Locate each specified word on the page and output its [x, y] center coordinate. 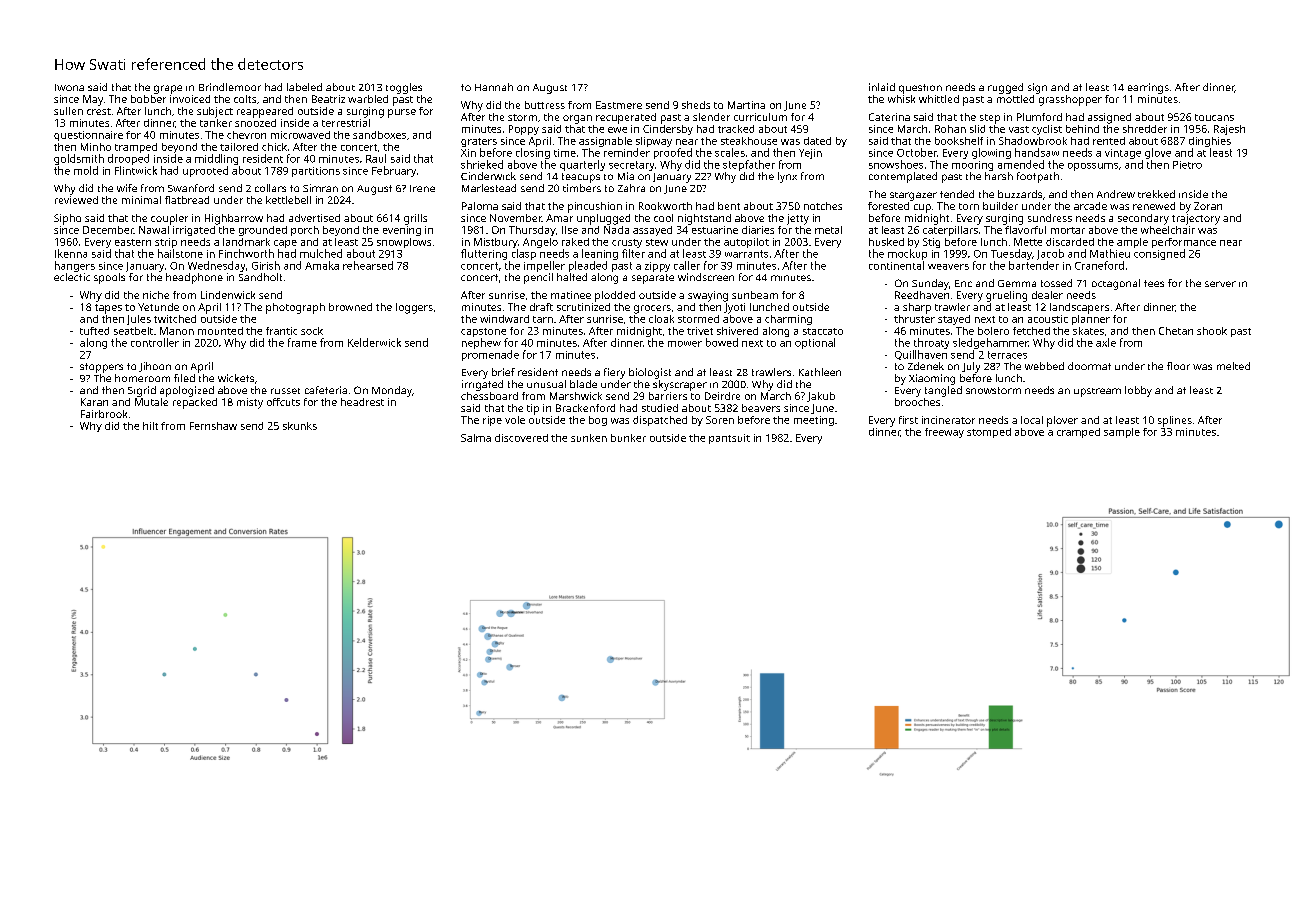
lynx [787, 177]
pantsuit [729, 439]
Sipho [67, 219]
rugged [1005, 88]
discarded [1070, 242]
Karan [94, 402]
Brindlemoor [230, 87]
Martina [746, 105]
